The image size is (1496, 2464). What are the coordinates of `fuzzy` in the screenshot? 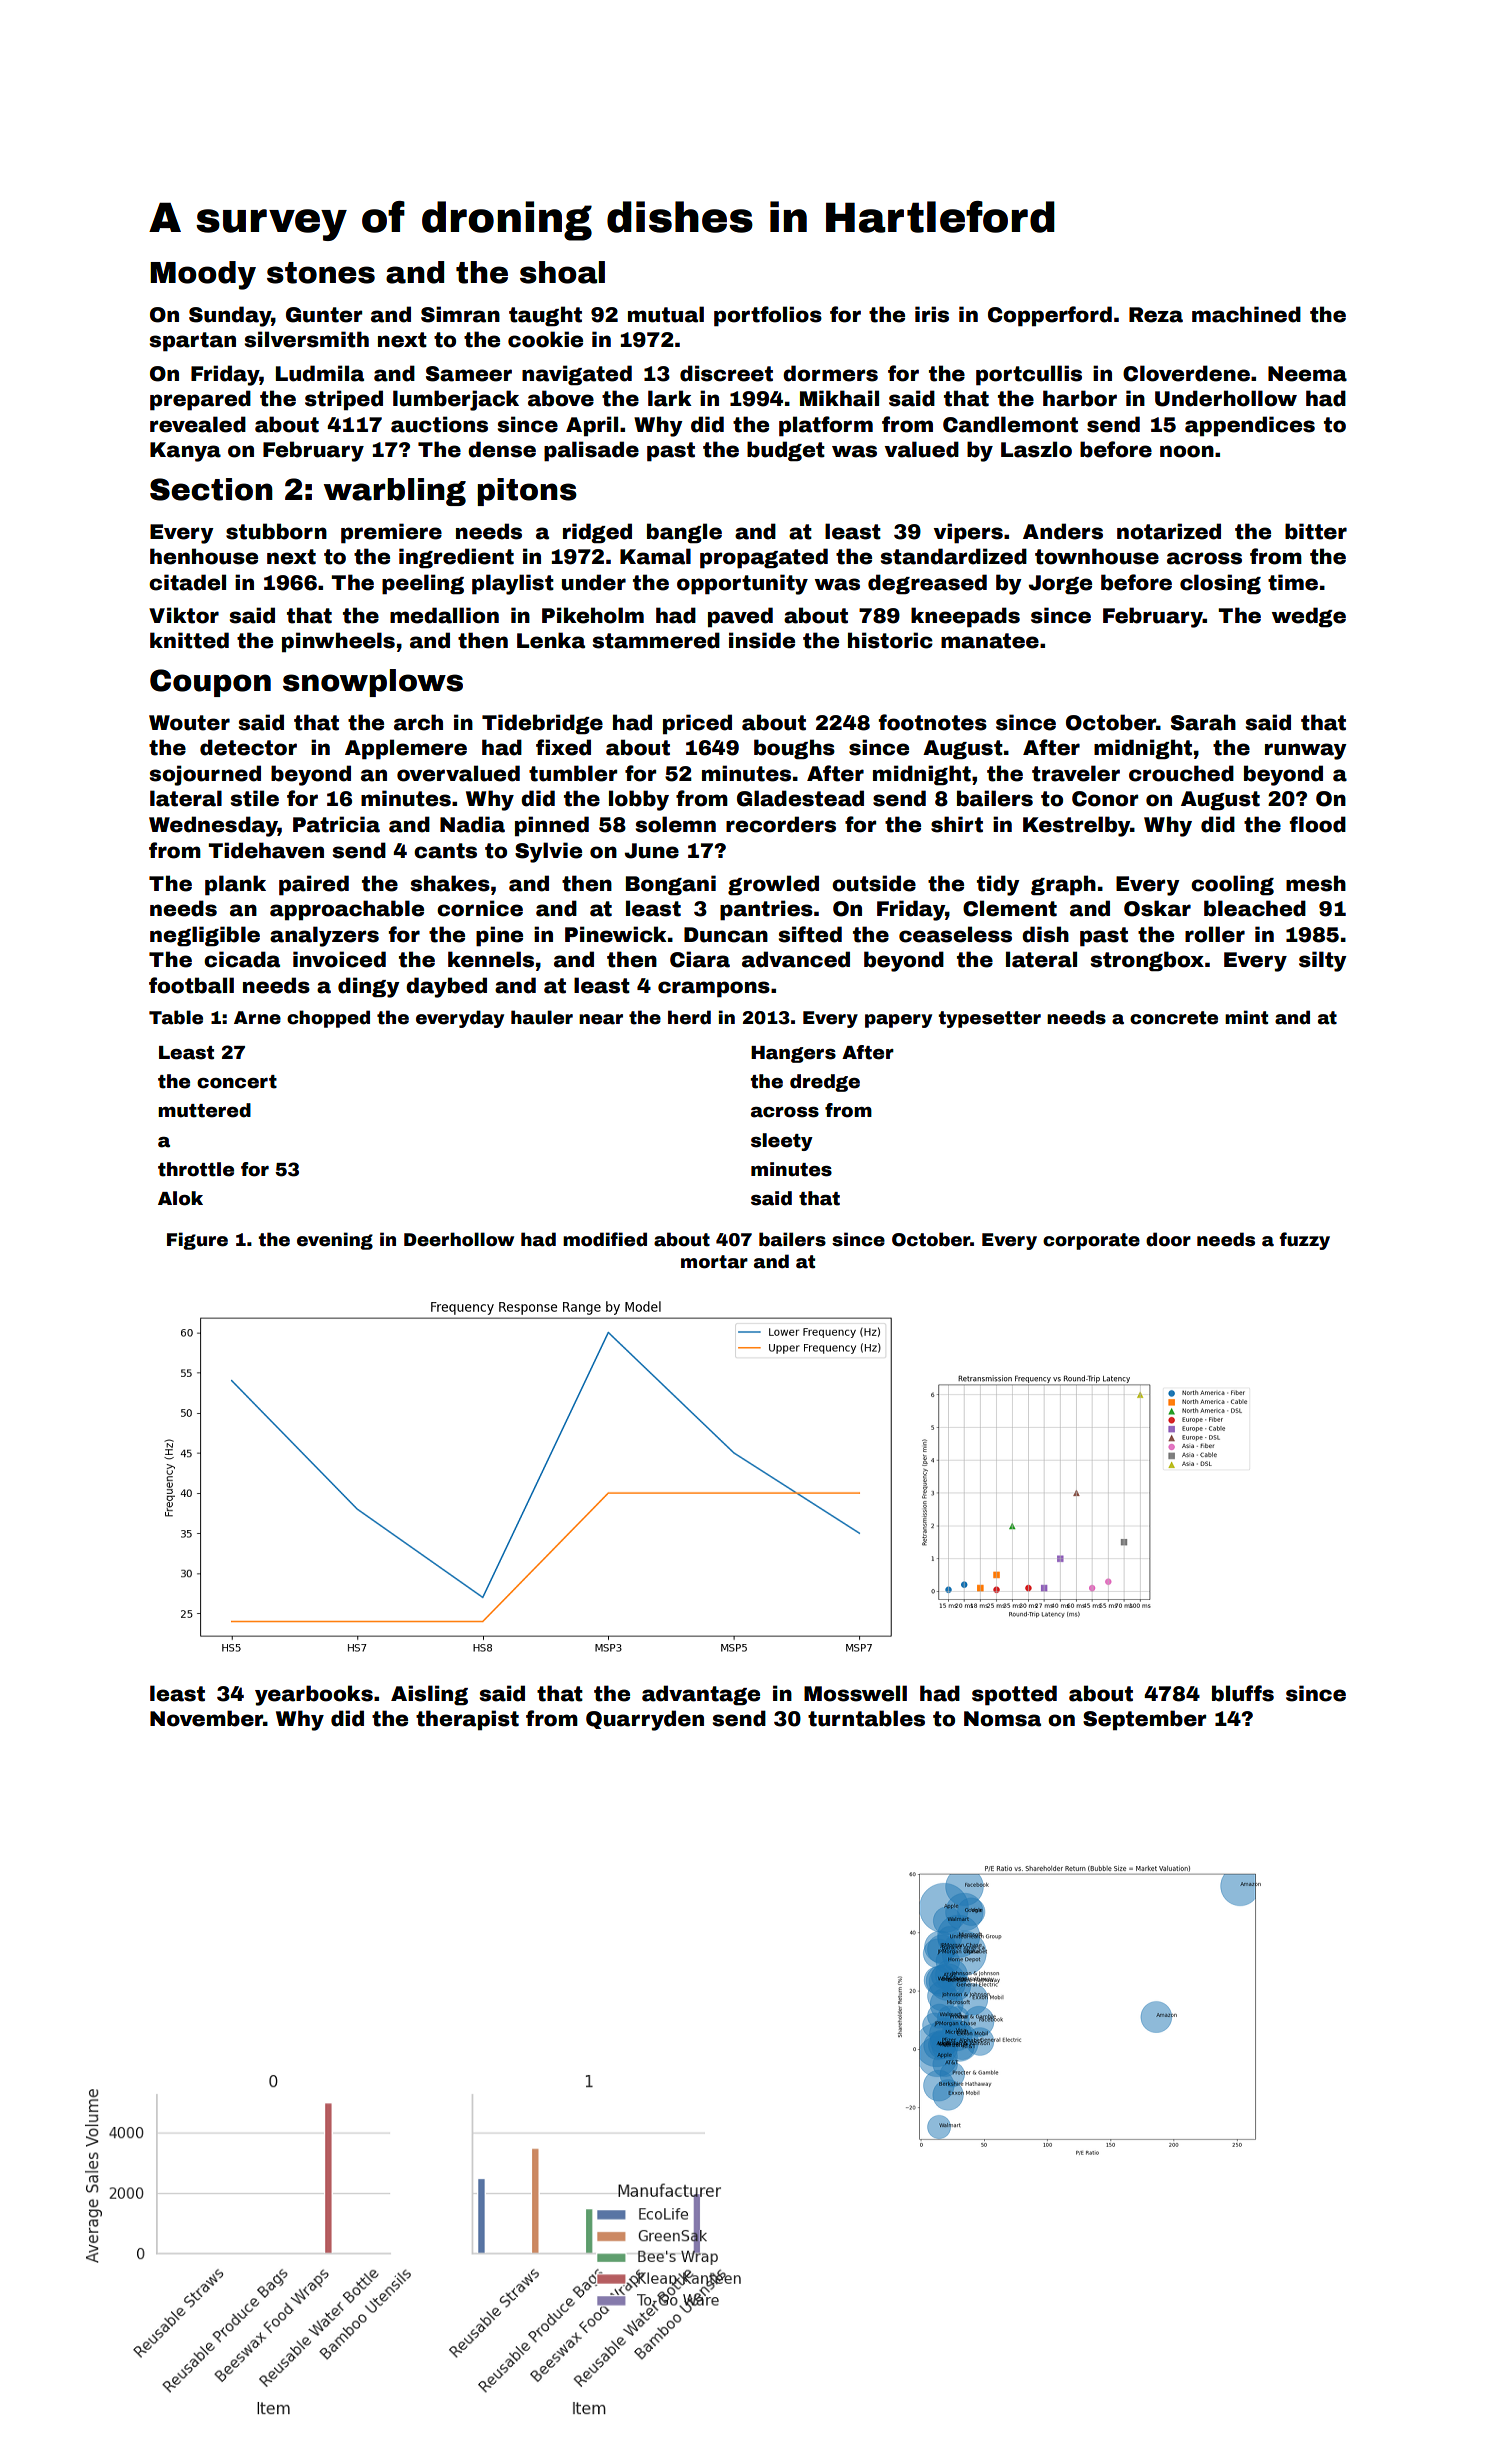 It's located at (1304, 1241).
